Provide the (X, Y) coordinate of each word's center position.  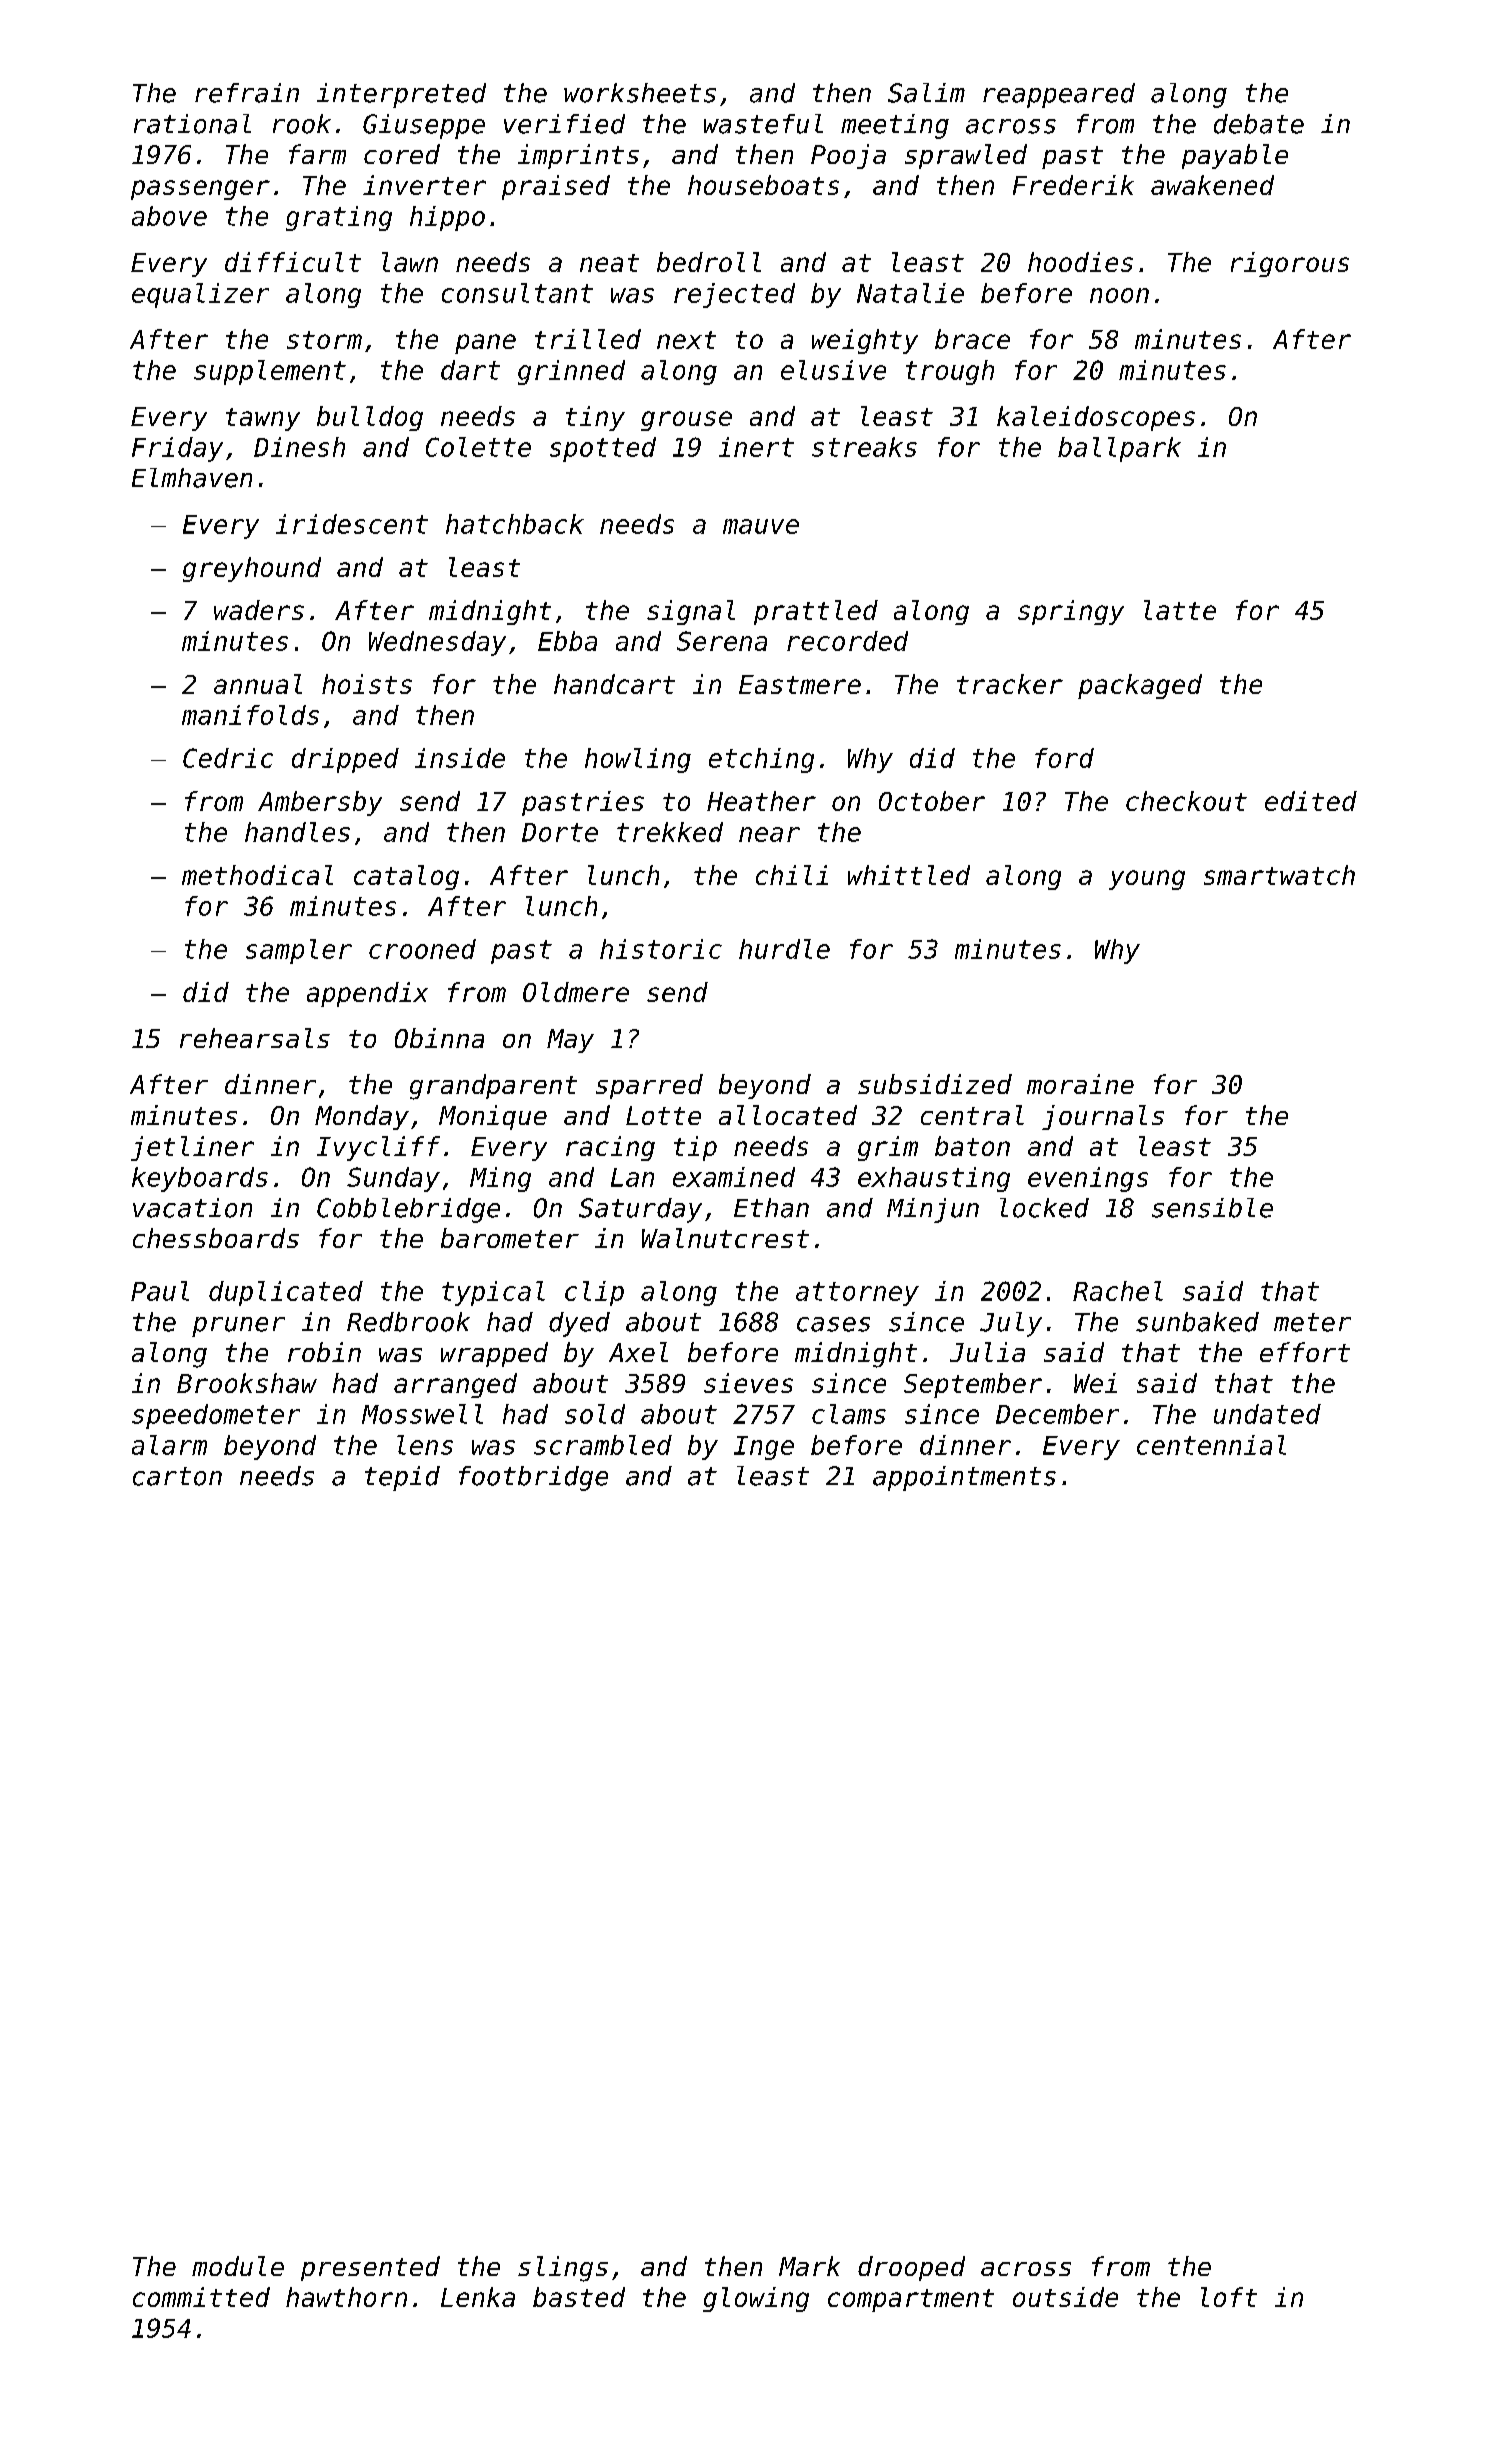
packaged (1140, 686)
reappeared (1059, 95)
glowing (756, 2299)
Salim (926, 93)
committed (201, 2297)
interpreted (401, 95)
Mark (809, 2266)
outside (1065, 2297)
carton (177, 1476)
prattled (816, 612)
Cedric (228, 758)
